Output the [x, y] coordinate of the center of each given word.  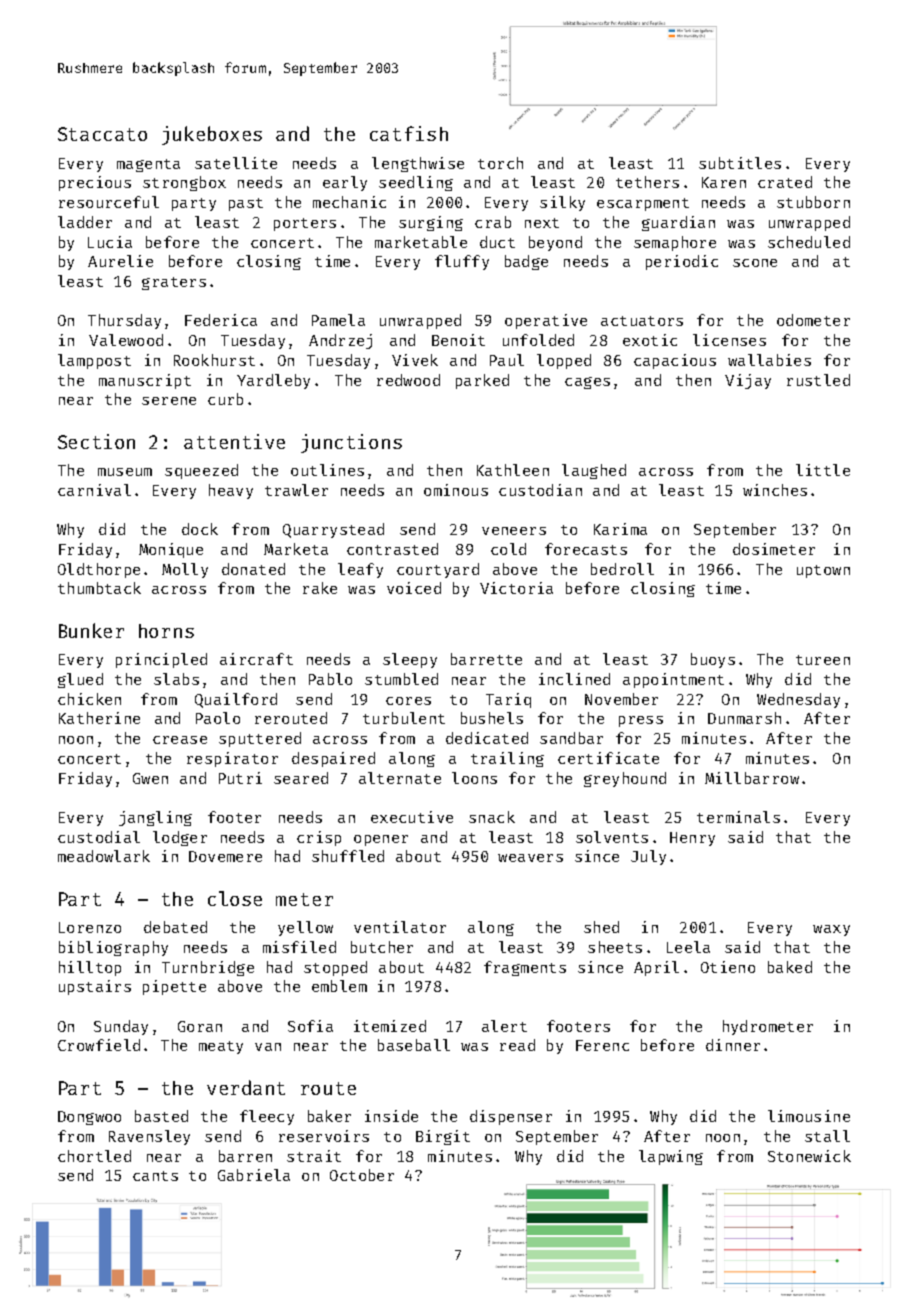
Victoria [516, 588]
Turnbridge [208, 968]
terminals [738, 817]
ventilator [400, 927]
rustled [818, 380]
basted [161, 1116]
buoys [713, 660]
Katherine [99, 718]
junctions [351, 443]
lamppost [94, 361]
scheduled [809, 242]
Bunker [91, 630]
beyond [555, 243]
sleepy [410, 660]
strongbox [184, 183]
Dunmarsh [744, 718]
